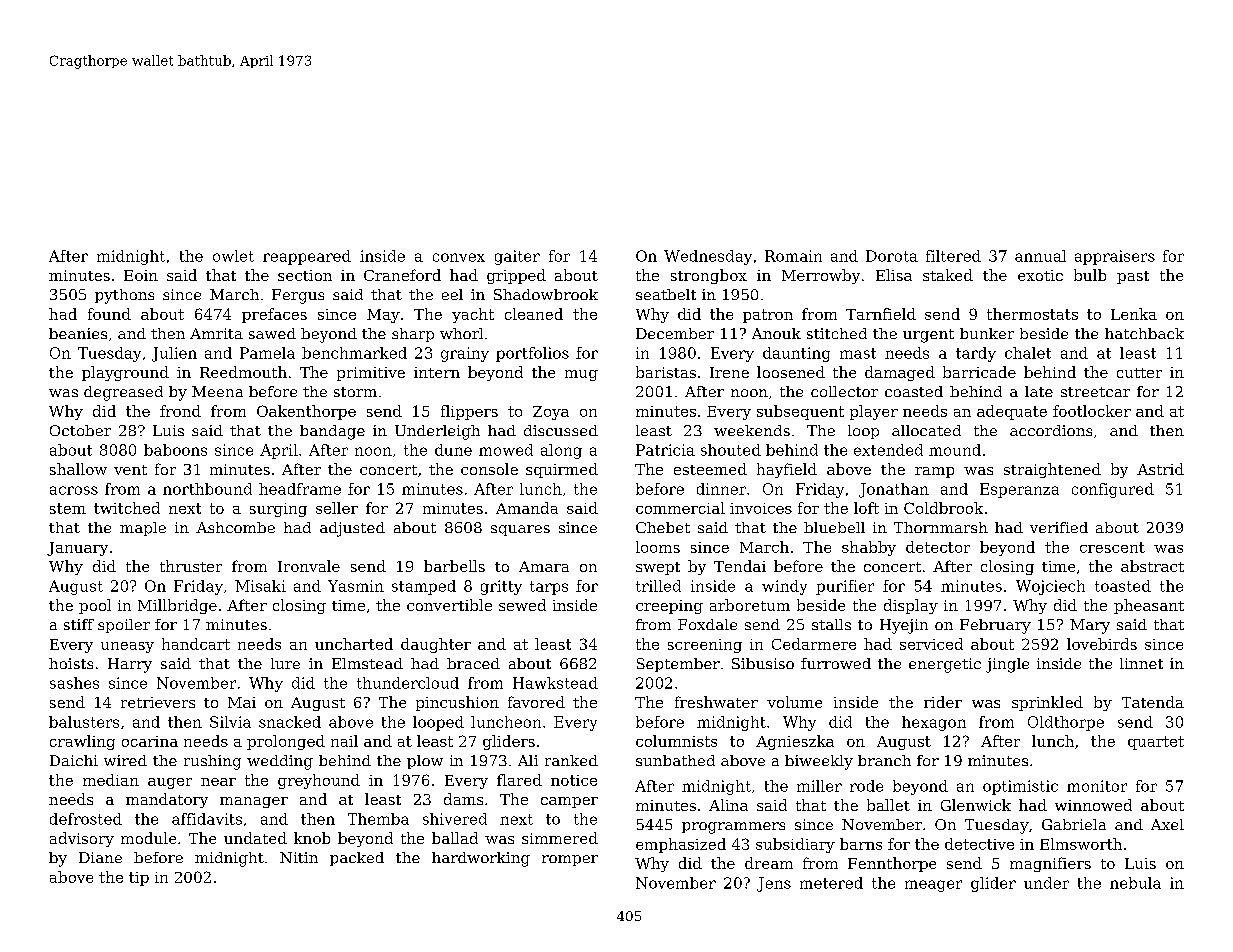 The width and height of the image is (1233, 952). Describe the element at coordinates (522, 605) in the image. I see `sewed` at that location.
